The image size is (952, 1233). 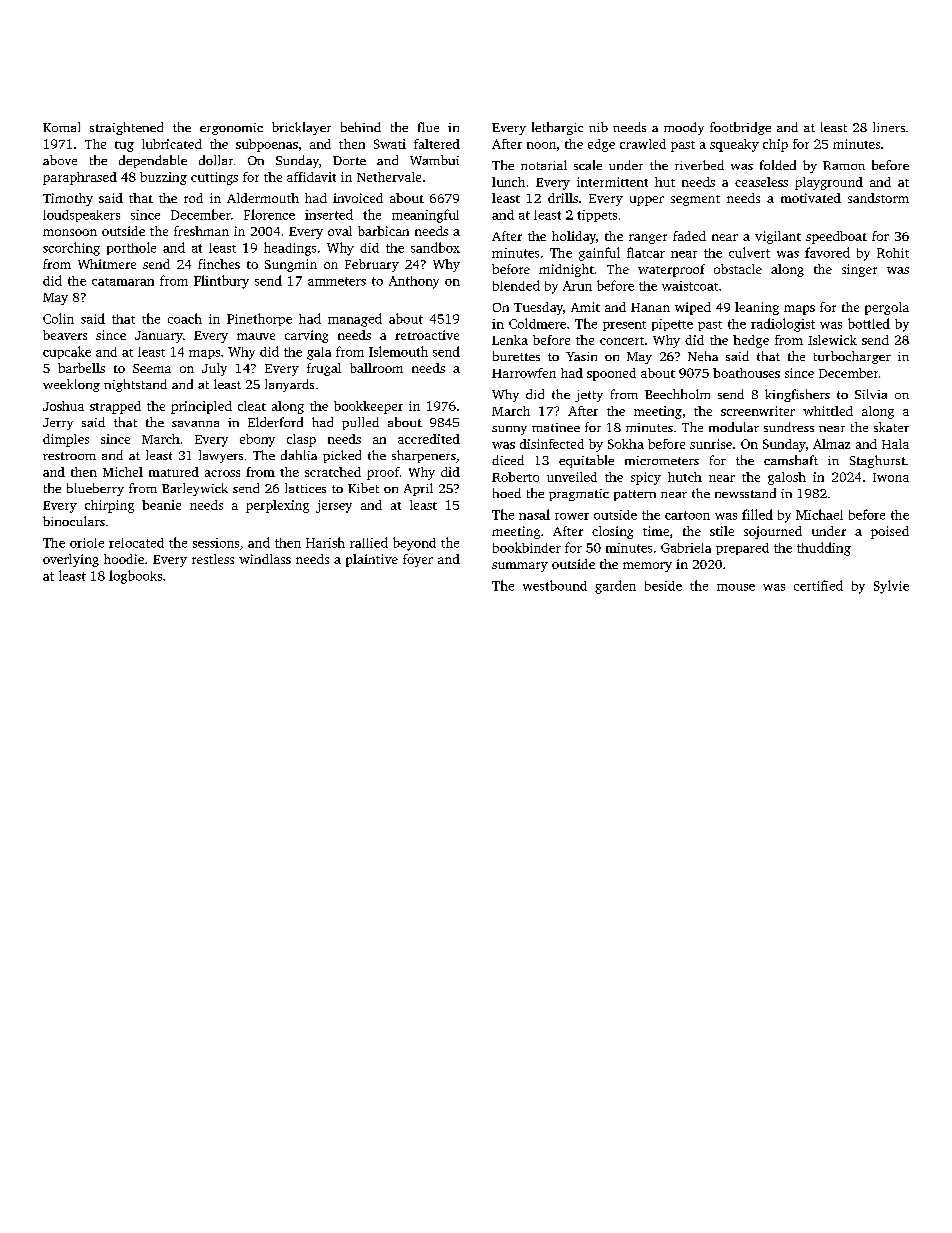 What do you see at coordinates (789, 427) in the image?
I see `sundress` at bounding box center [789, 427].
